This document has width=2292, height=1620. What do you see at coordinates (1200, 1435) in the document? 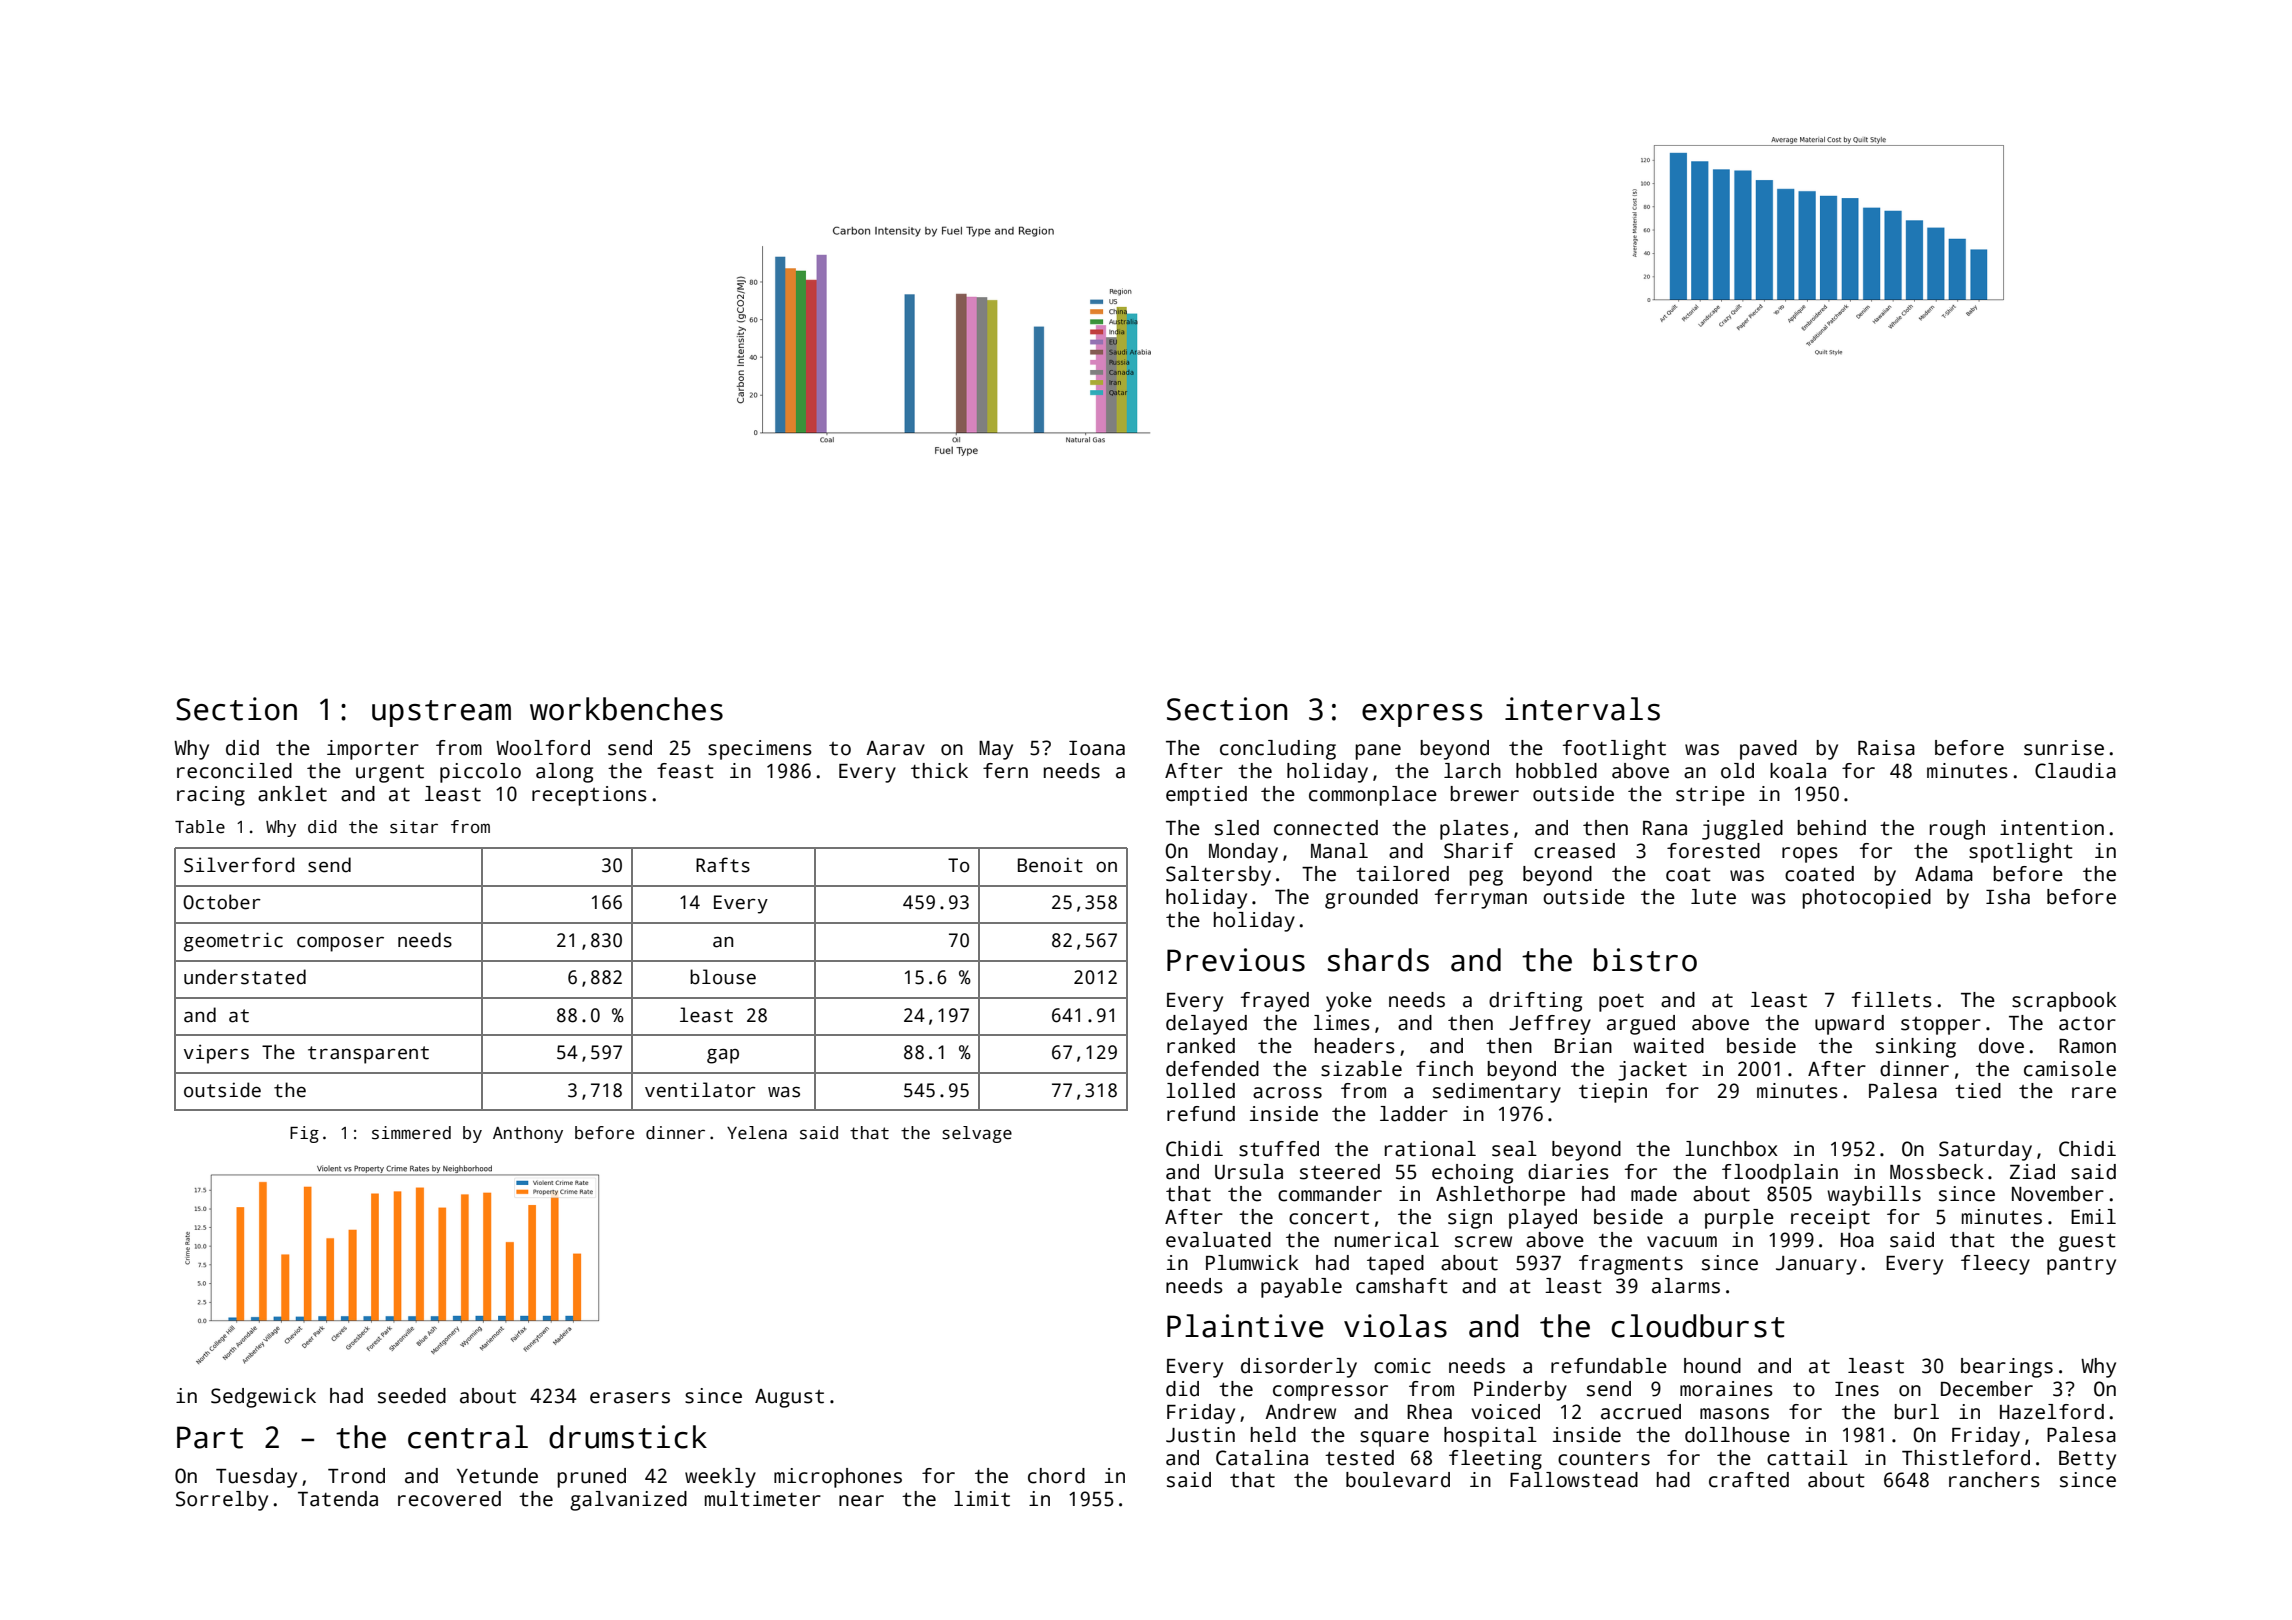
I see `Justin` at bounding box center [1200, 1435].
